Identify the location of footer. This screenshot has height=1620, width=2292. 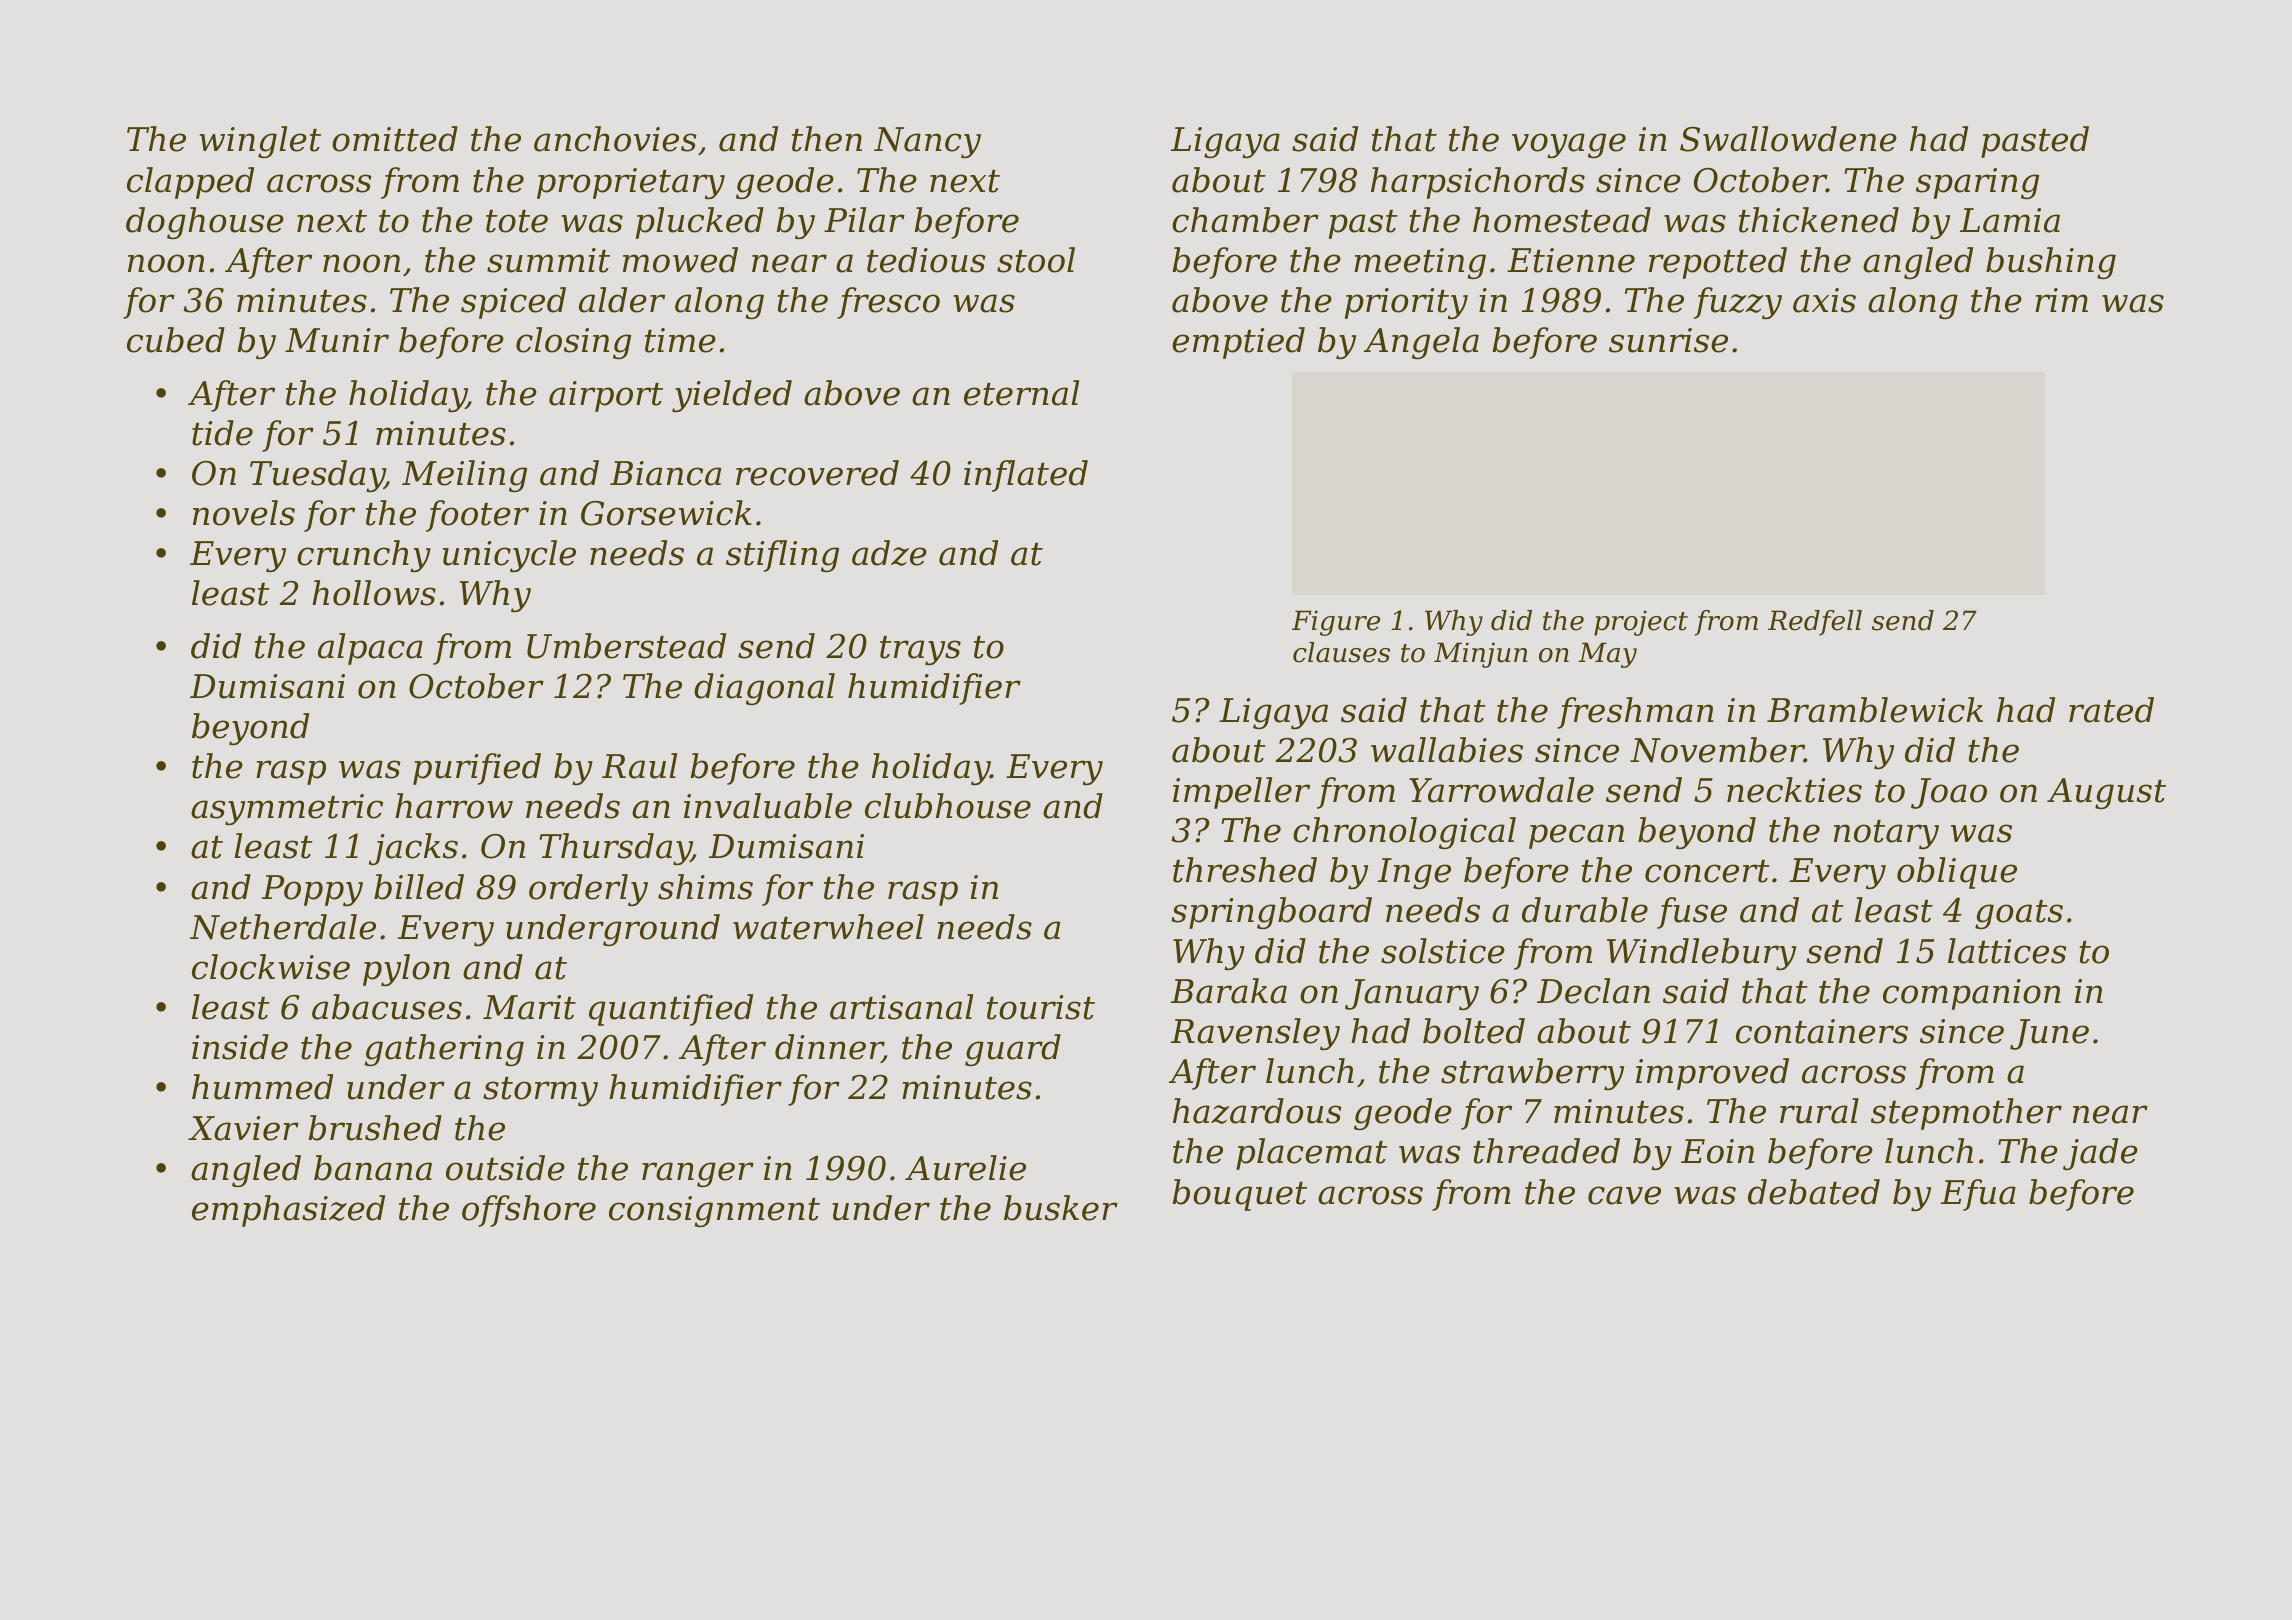
(477, 516).
